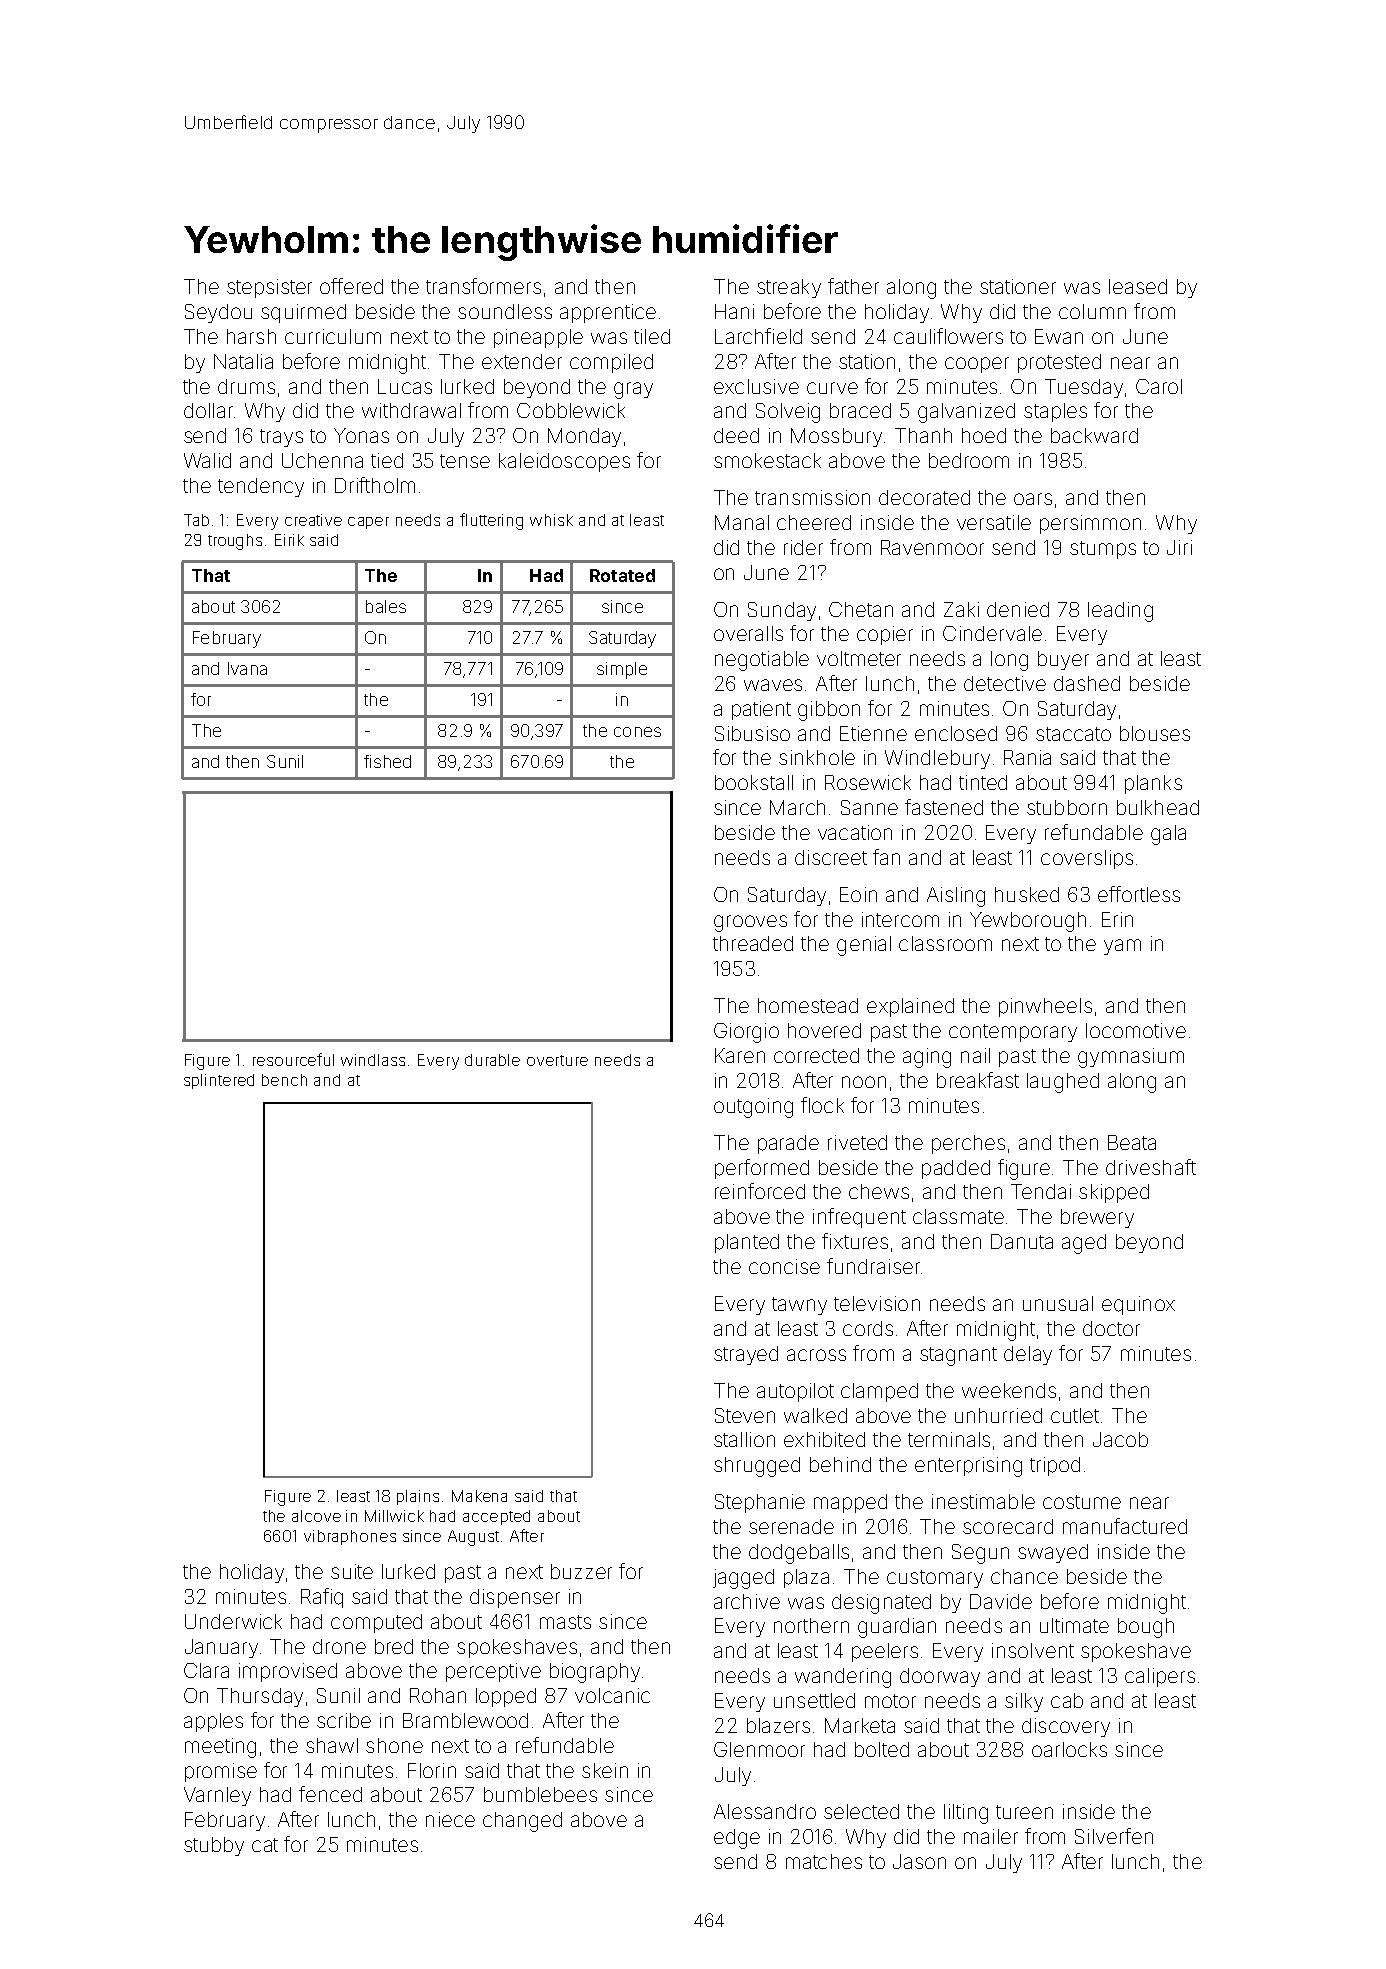 The image size is (1386, 1969). Describe the element at coordinates (219, 1081) in the screenshot. I see `splintered` at that location.
